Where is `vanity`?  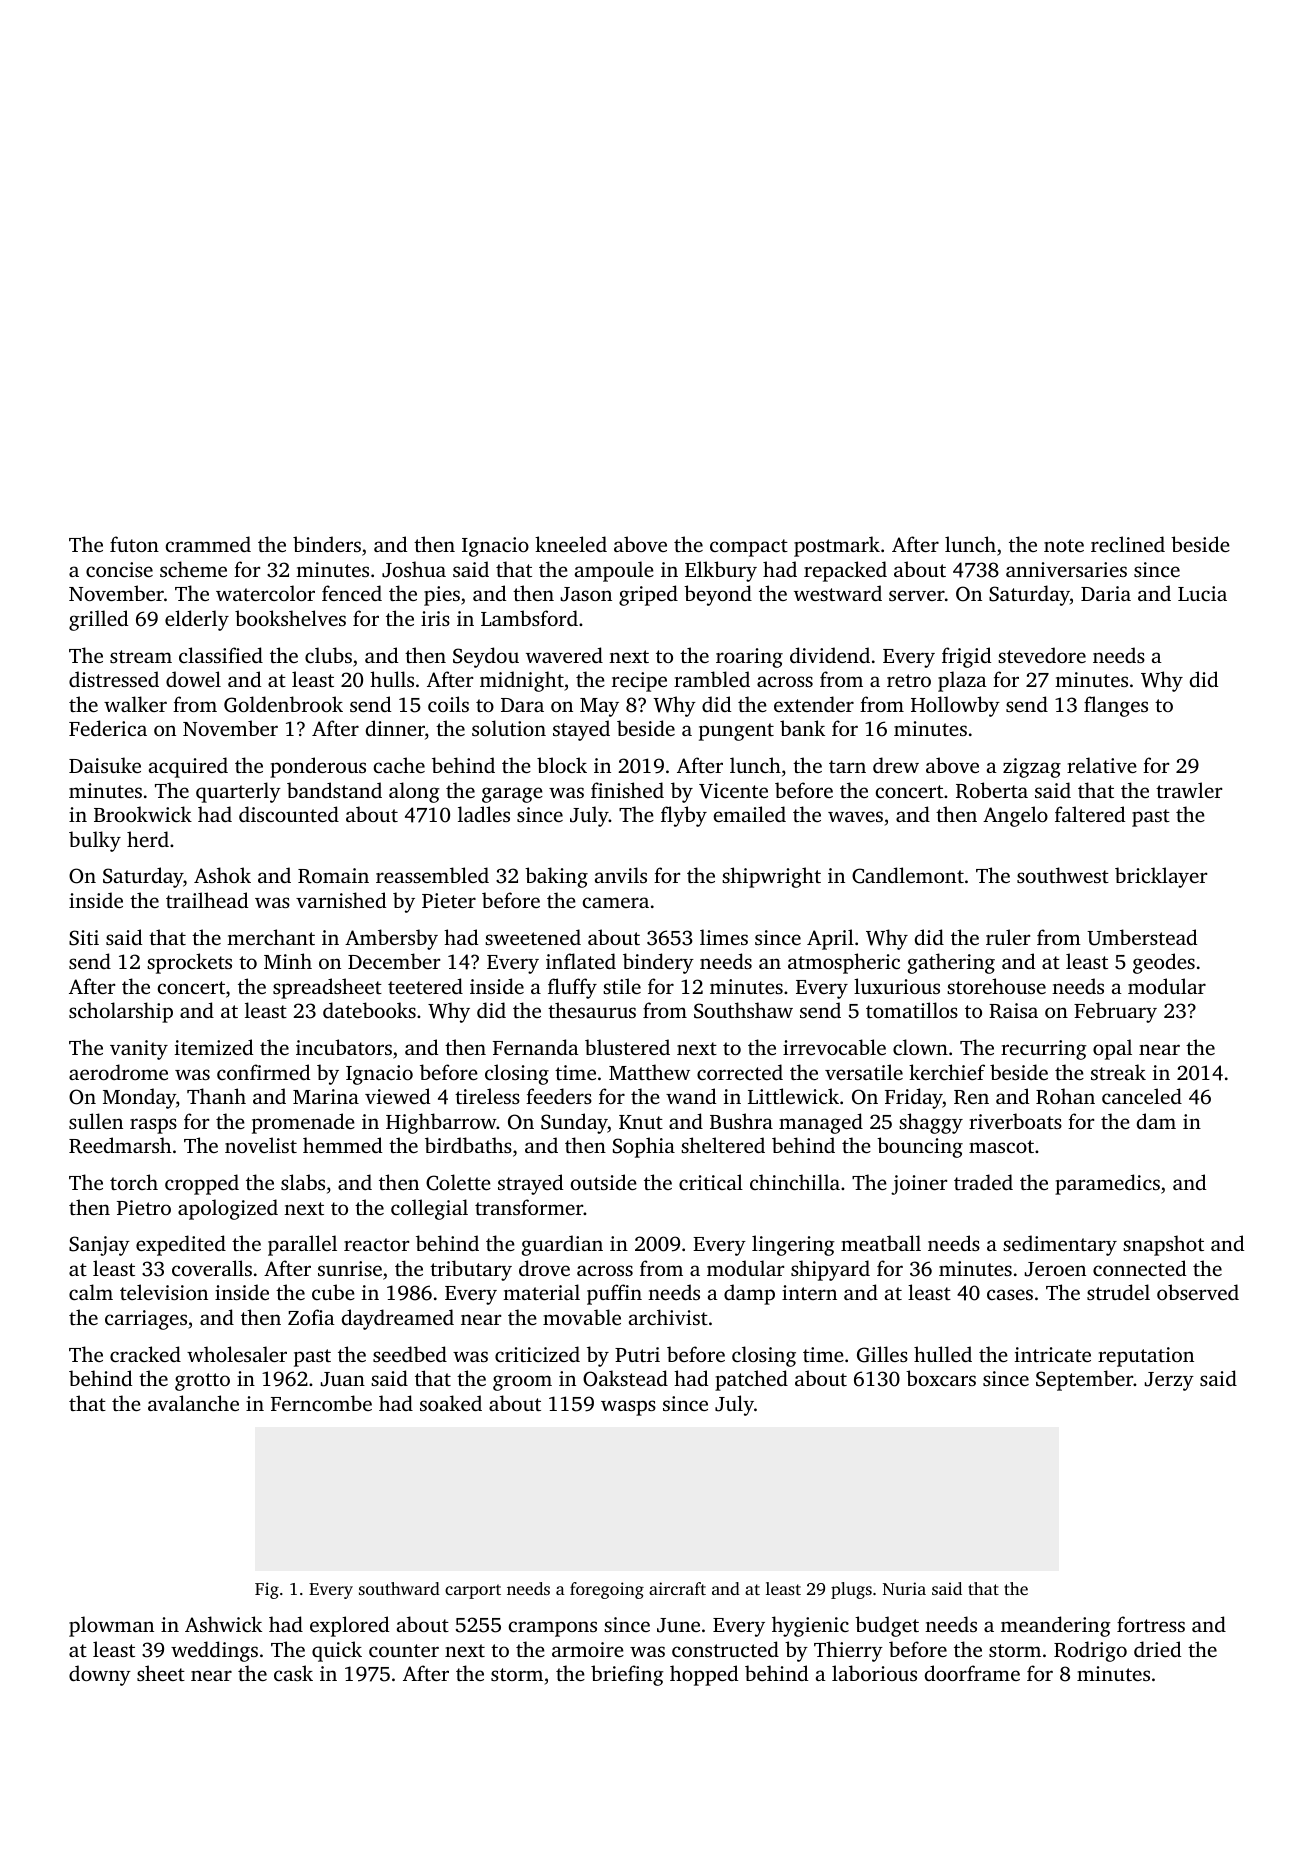
vanity is located at coordinates (139, 1050).
